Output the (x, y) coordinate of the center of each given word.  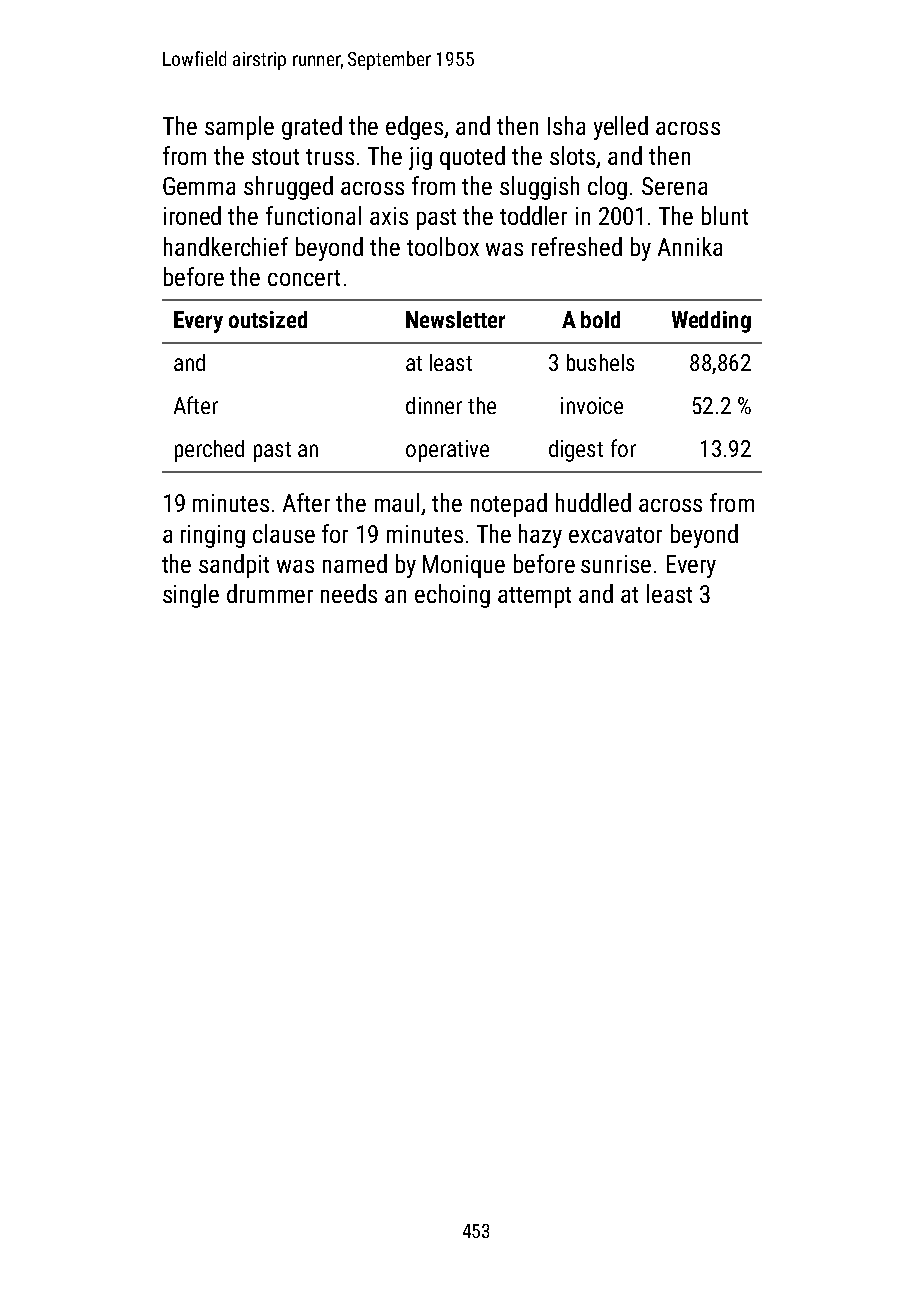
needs (349, 593)
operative (447, 451)
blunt (725, 215)
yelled (621, 128)
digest (576, 451)
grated (312, 128)
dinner (434, 405)
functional (313, 215)
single (191, 596)
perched (209, 451)
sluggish (539, 188)
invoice (592, 405)
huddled (593, 502)
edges (414, 128)
